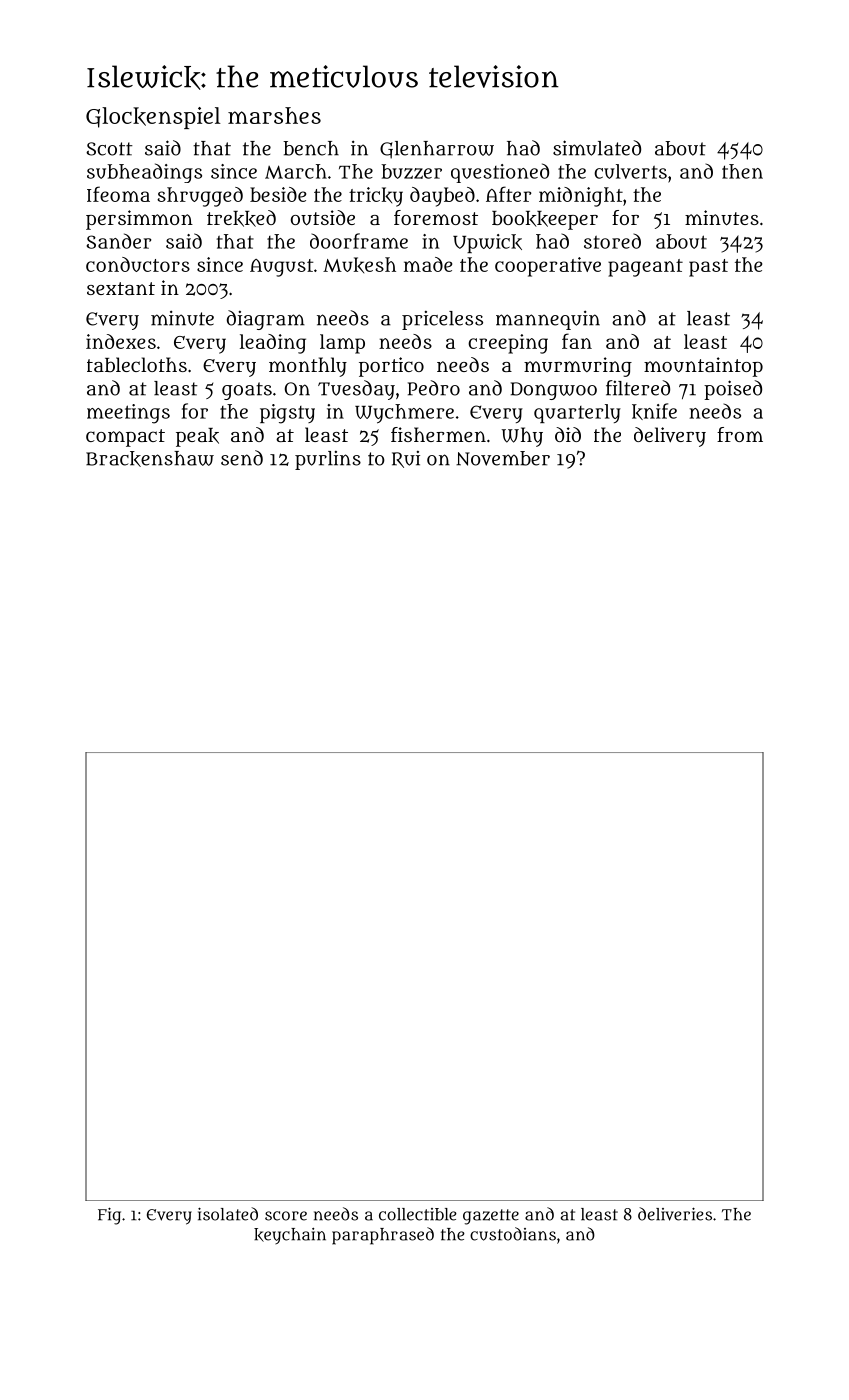  I want to click on marshes, so click(274, 115).
